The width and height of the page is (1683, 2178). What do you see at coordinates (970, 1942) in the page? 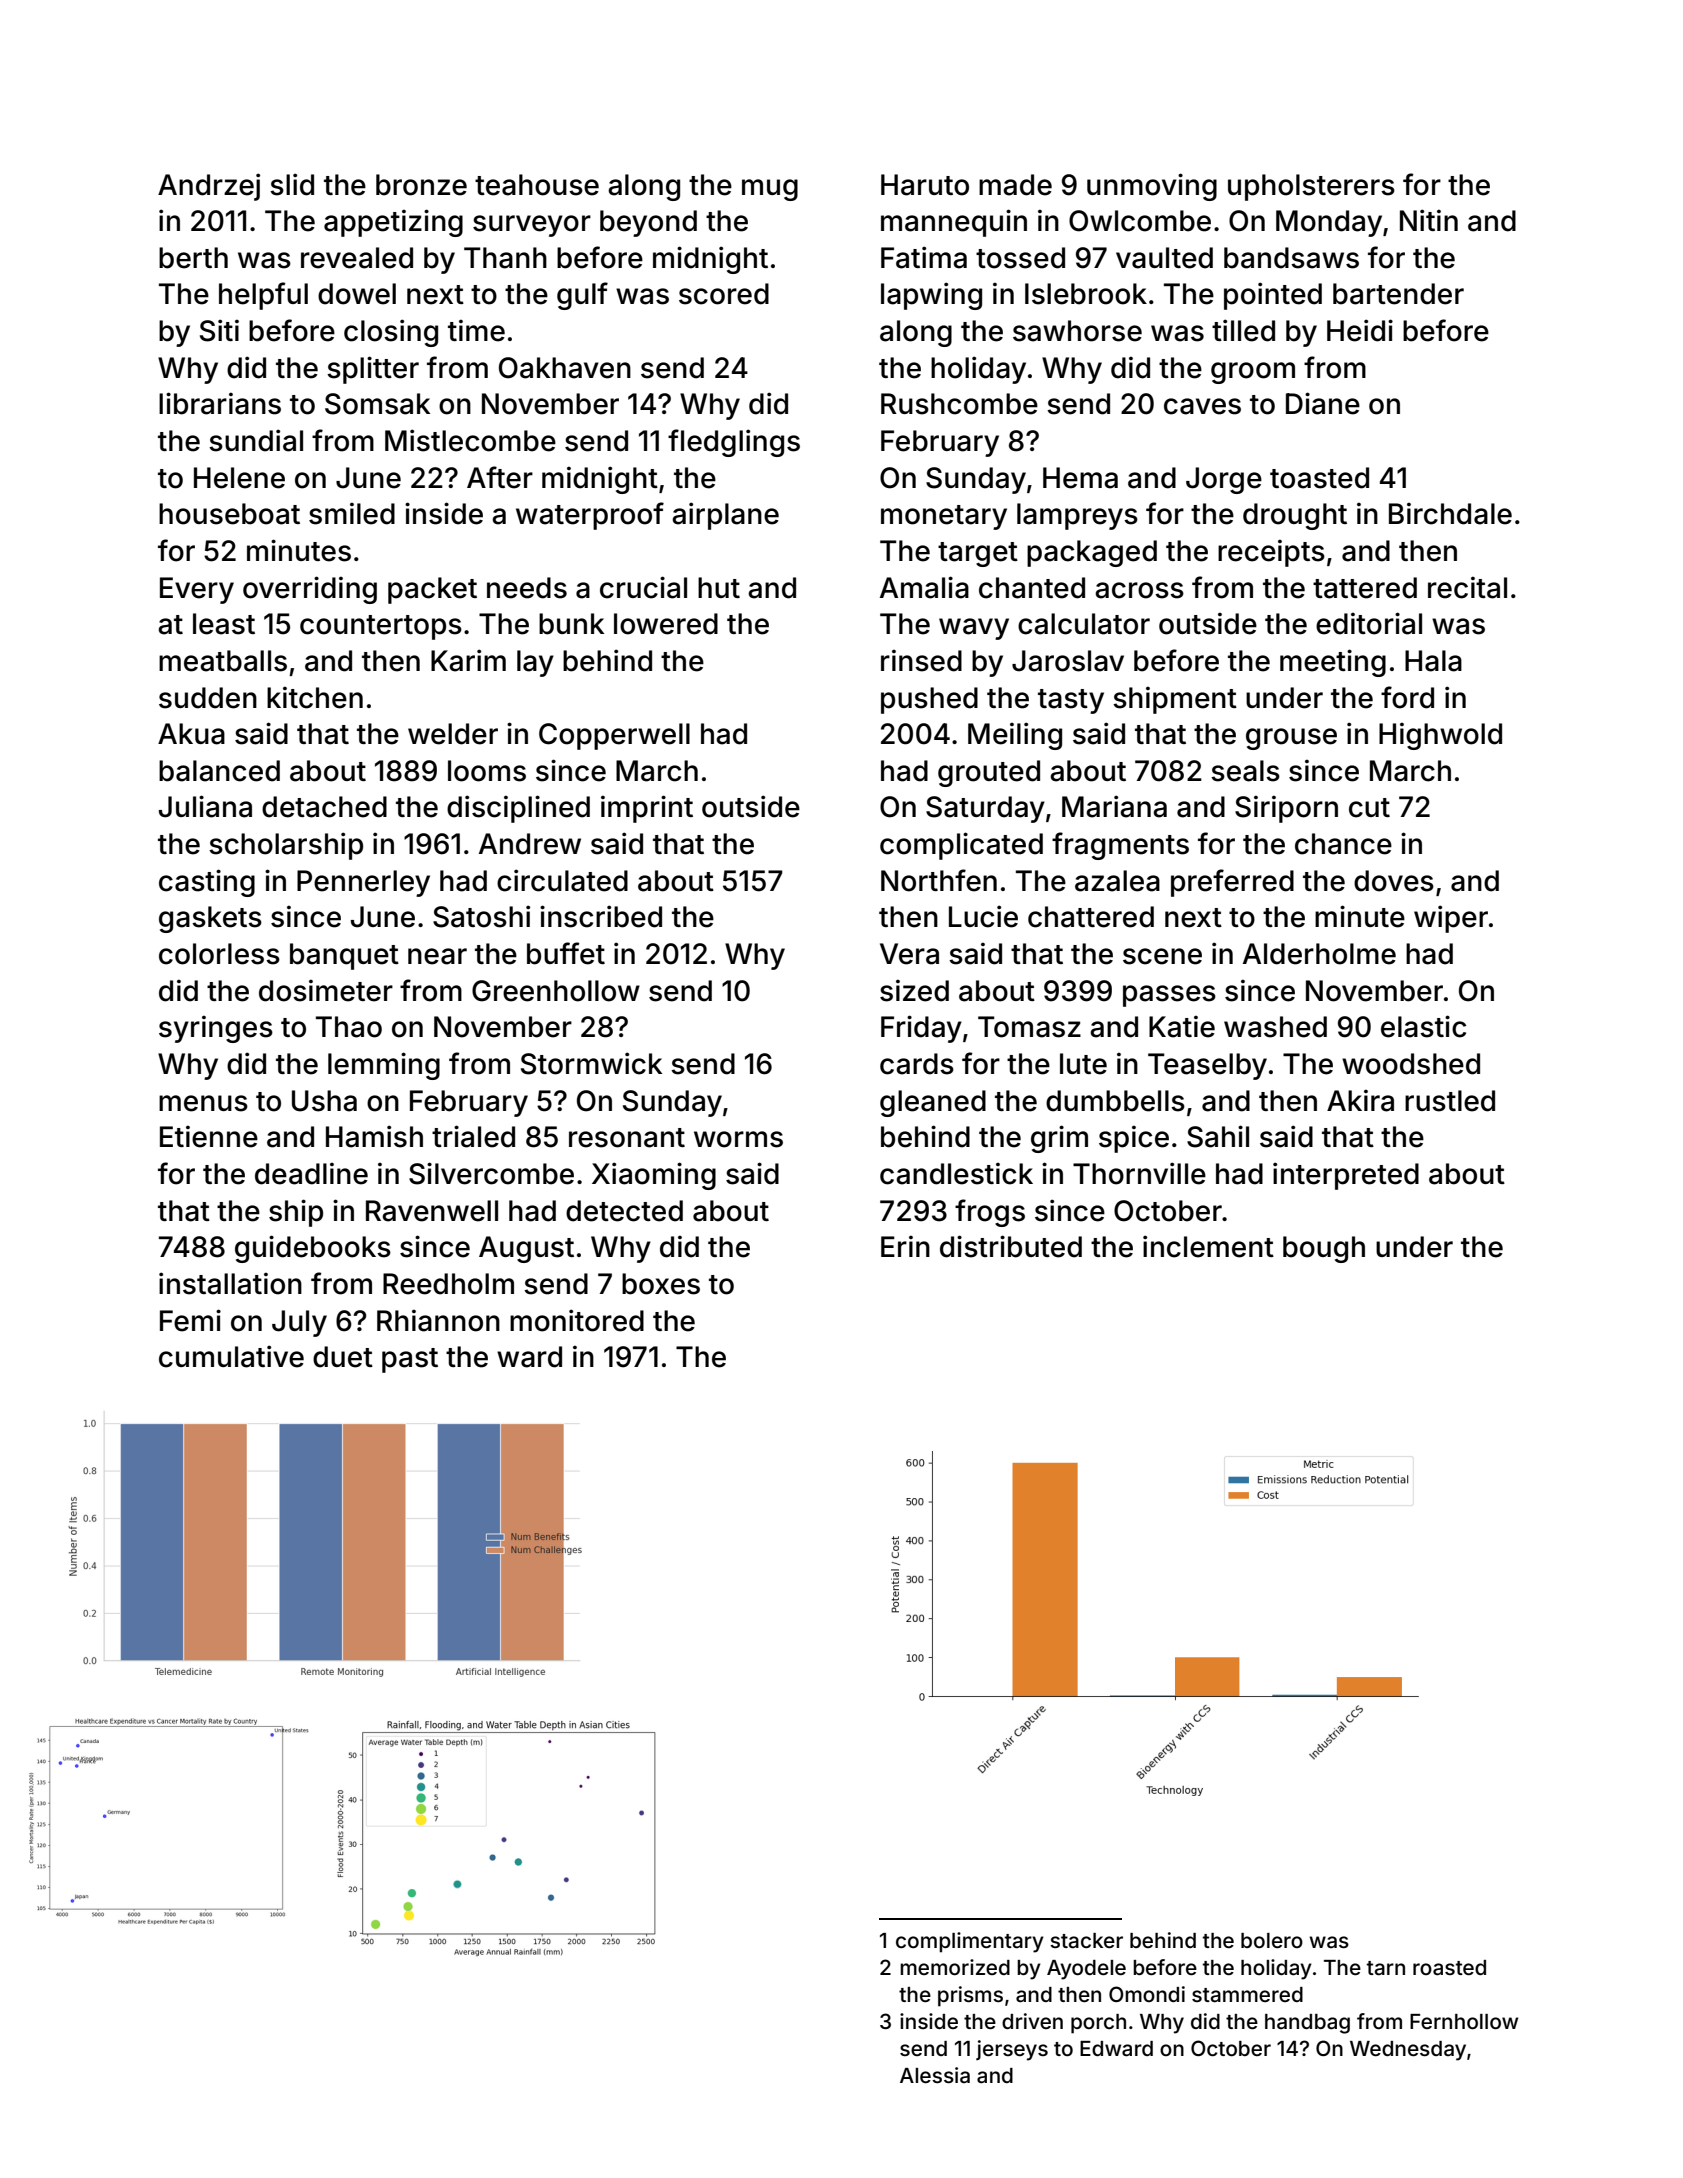
I see `complimentary` at bounding box center [970, 1942].
